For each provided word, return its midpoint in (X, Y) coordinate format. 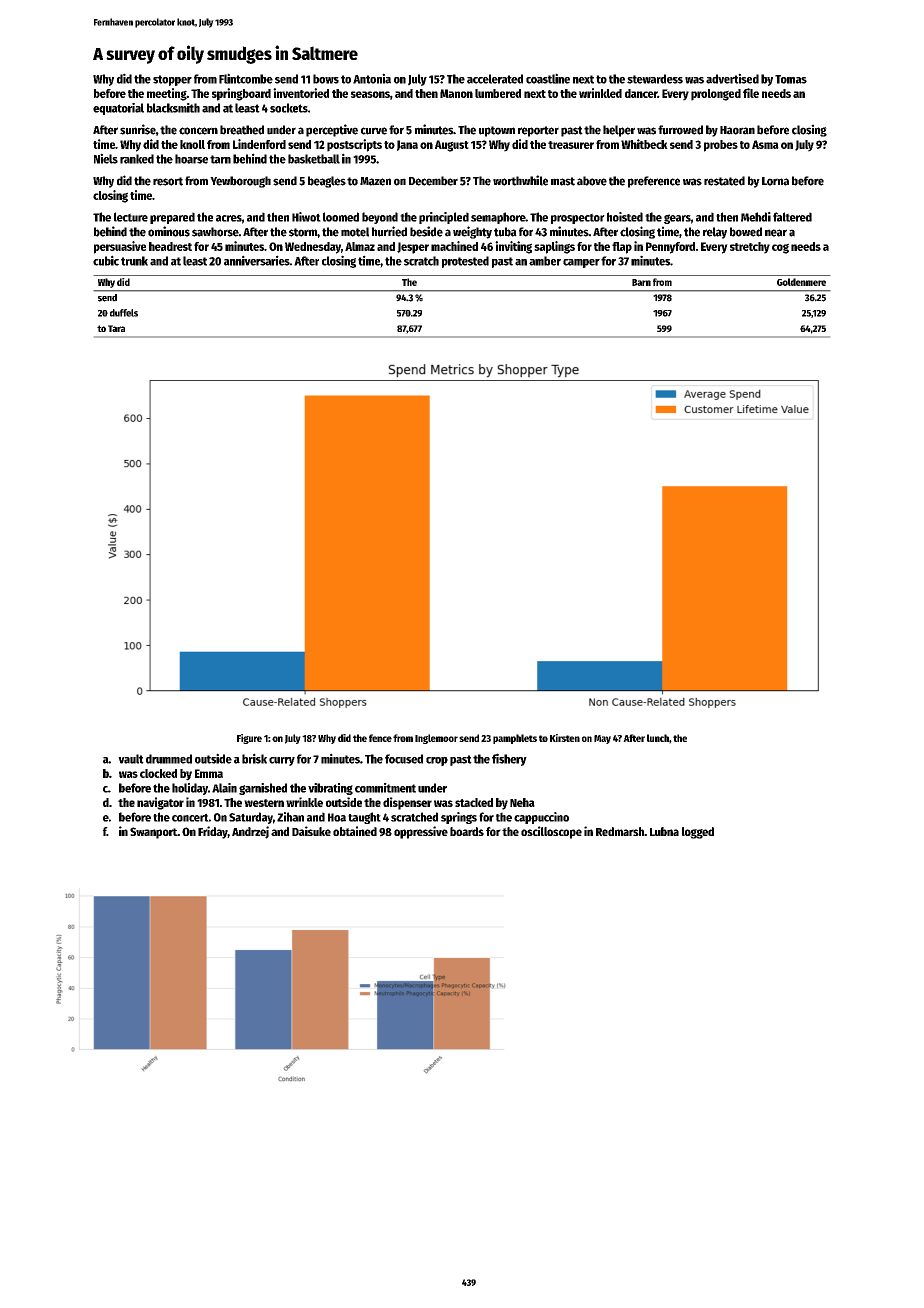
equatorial (118, 109)
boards (467, 831)
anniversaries (257, 260)
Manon (456, 93)
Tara (116, 328)
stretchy (750, 248)
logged (698, 833)
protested (465, 262)
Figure (249, 739)
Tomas (791, 79)
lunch (658, 738)
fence (380, 738)
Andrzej (250, 832)
